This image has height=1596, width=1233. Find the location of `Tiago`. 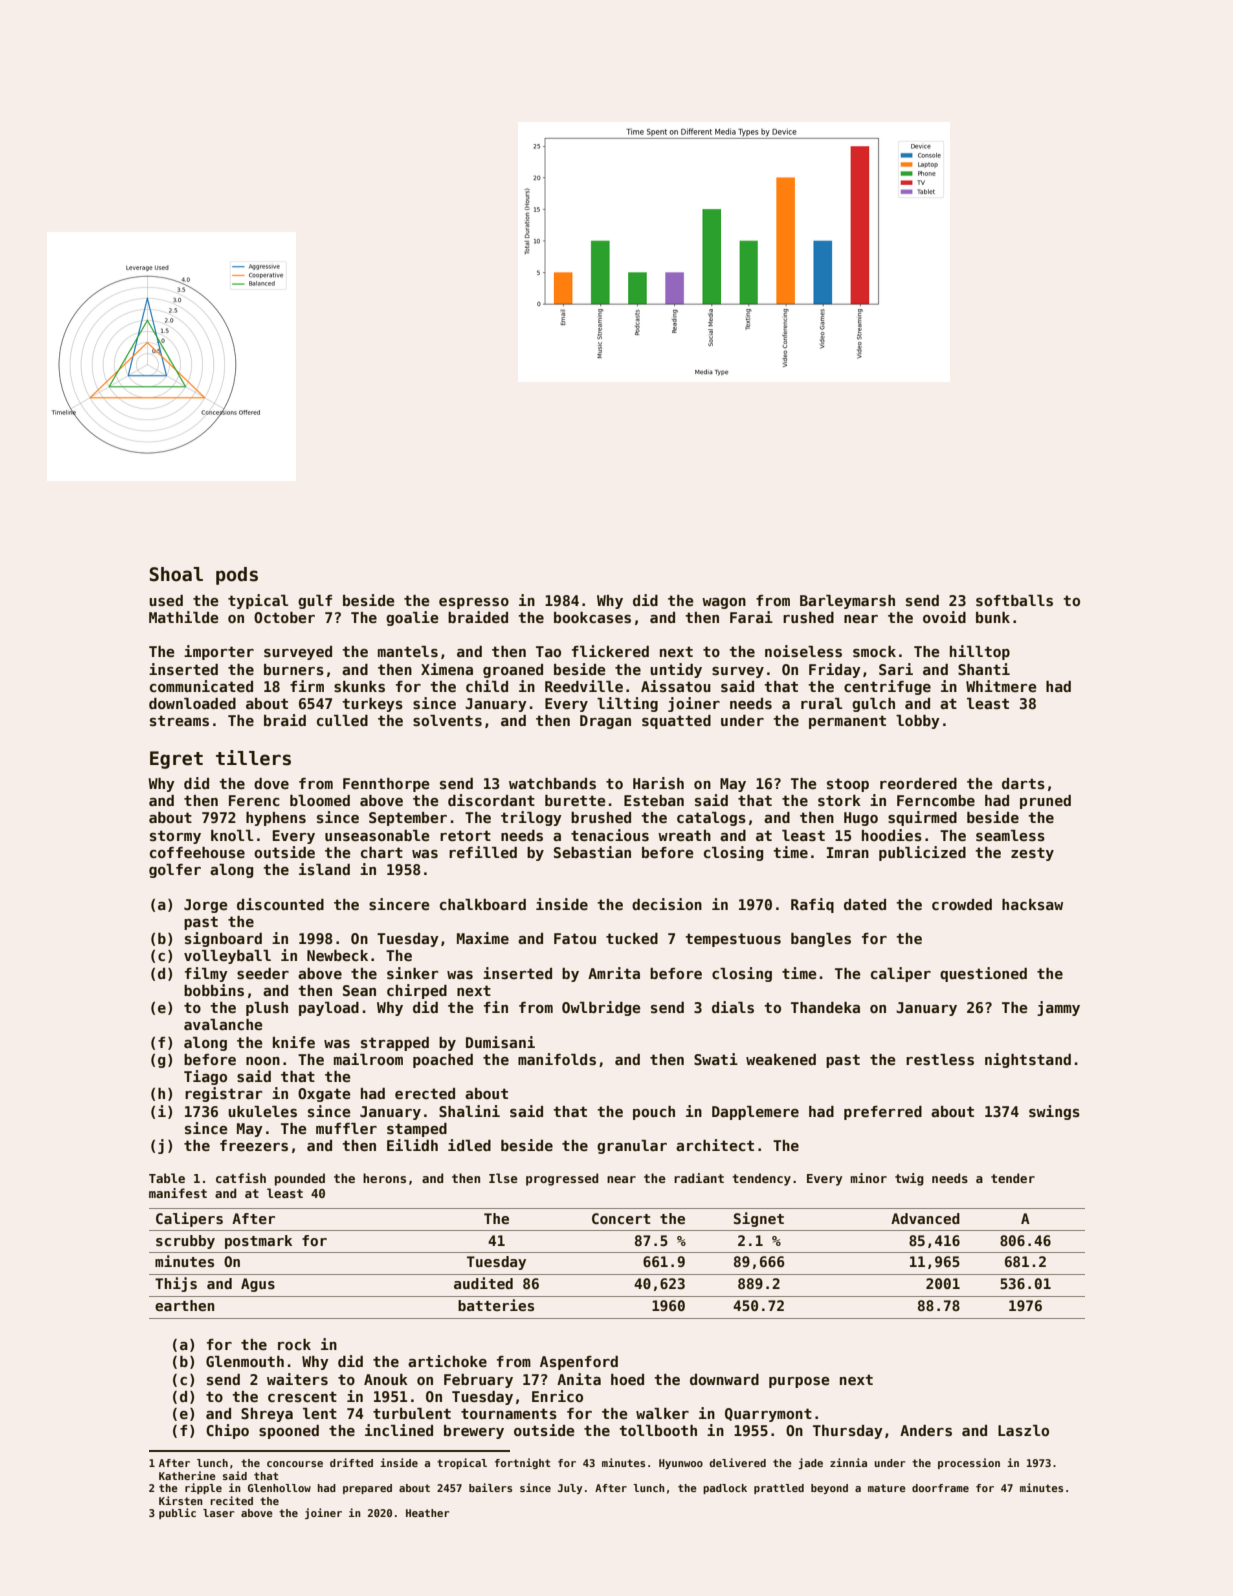

Tiago is located at coordinates (205, 1077).
